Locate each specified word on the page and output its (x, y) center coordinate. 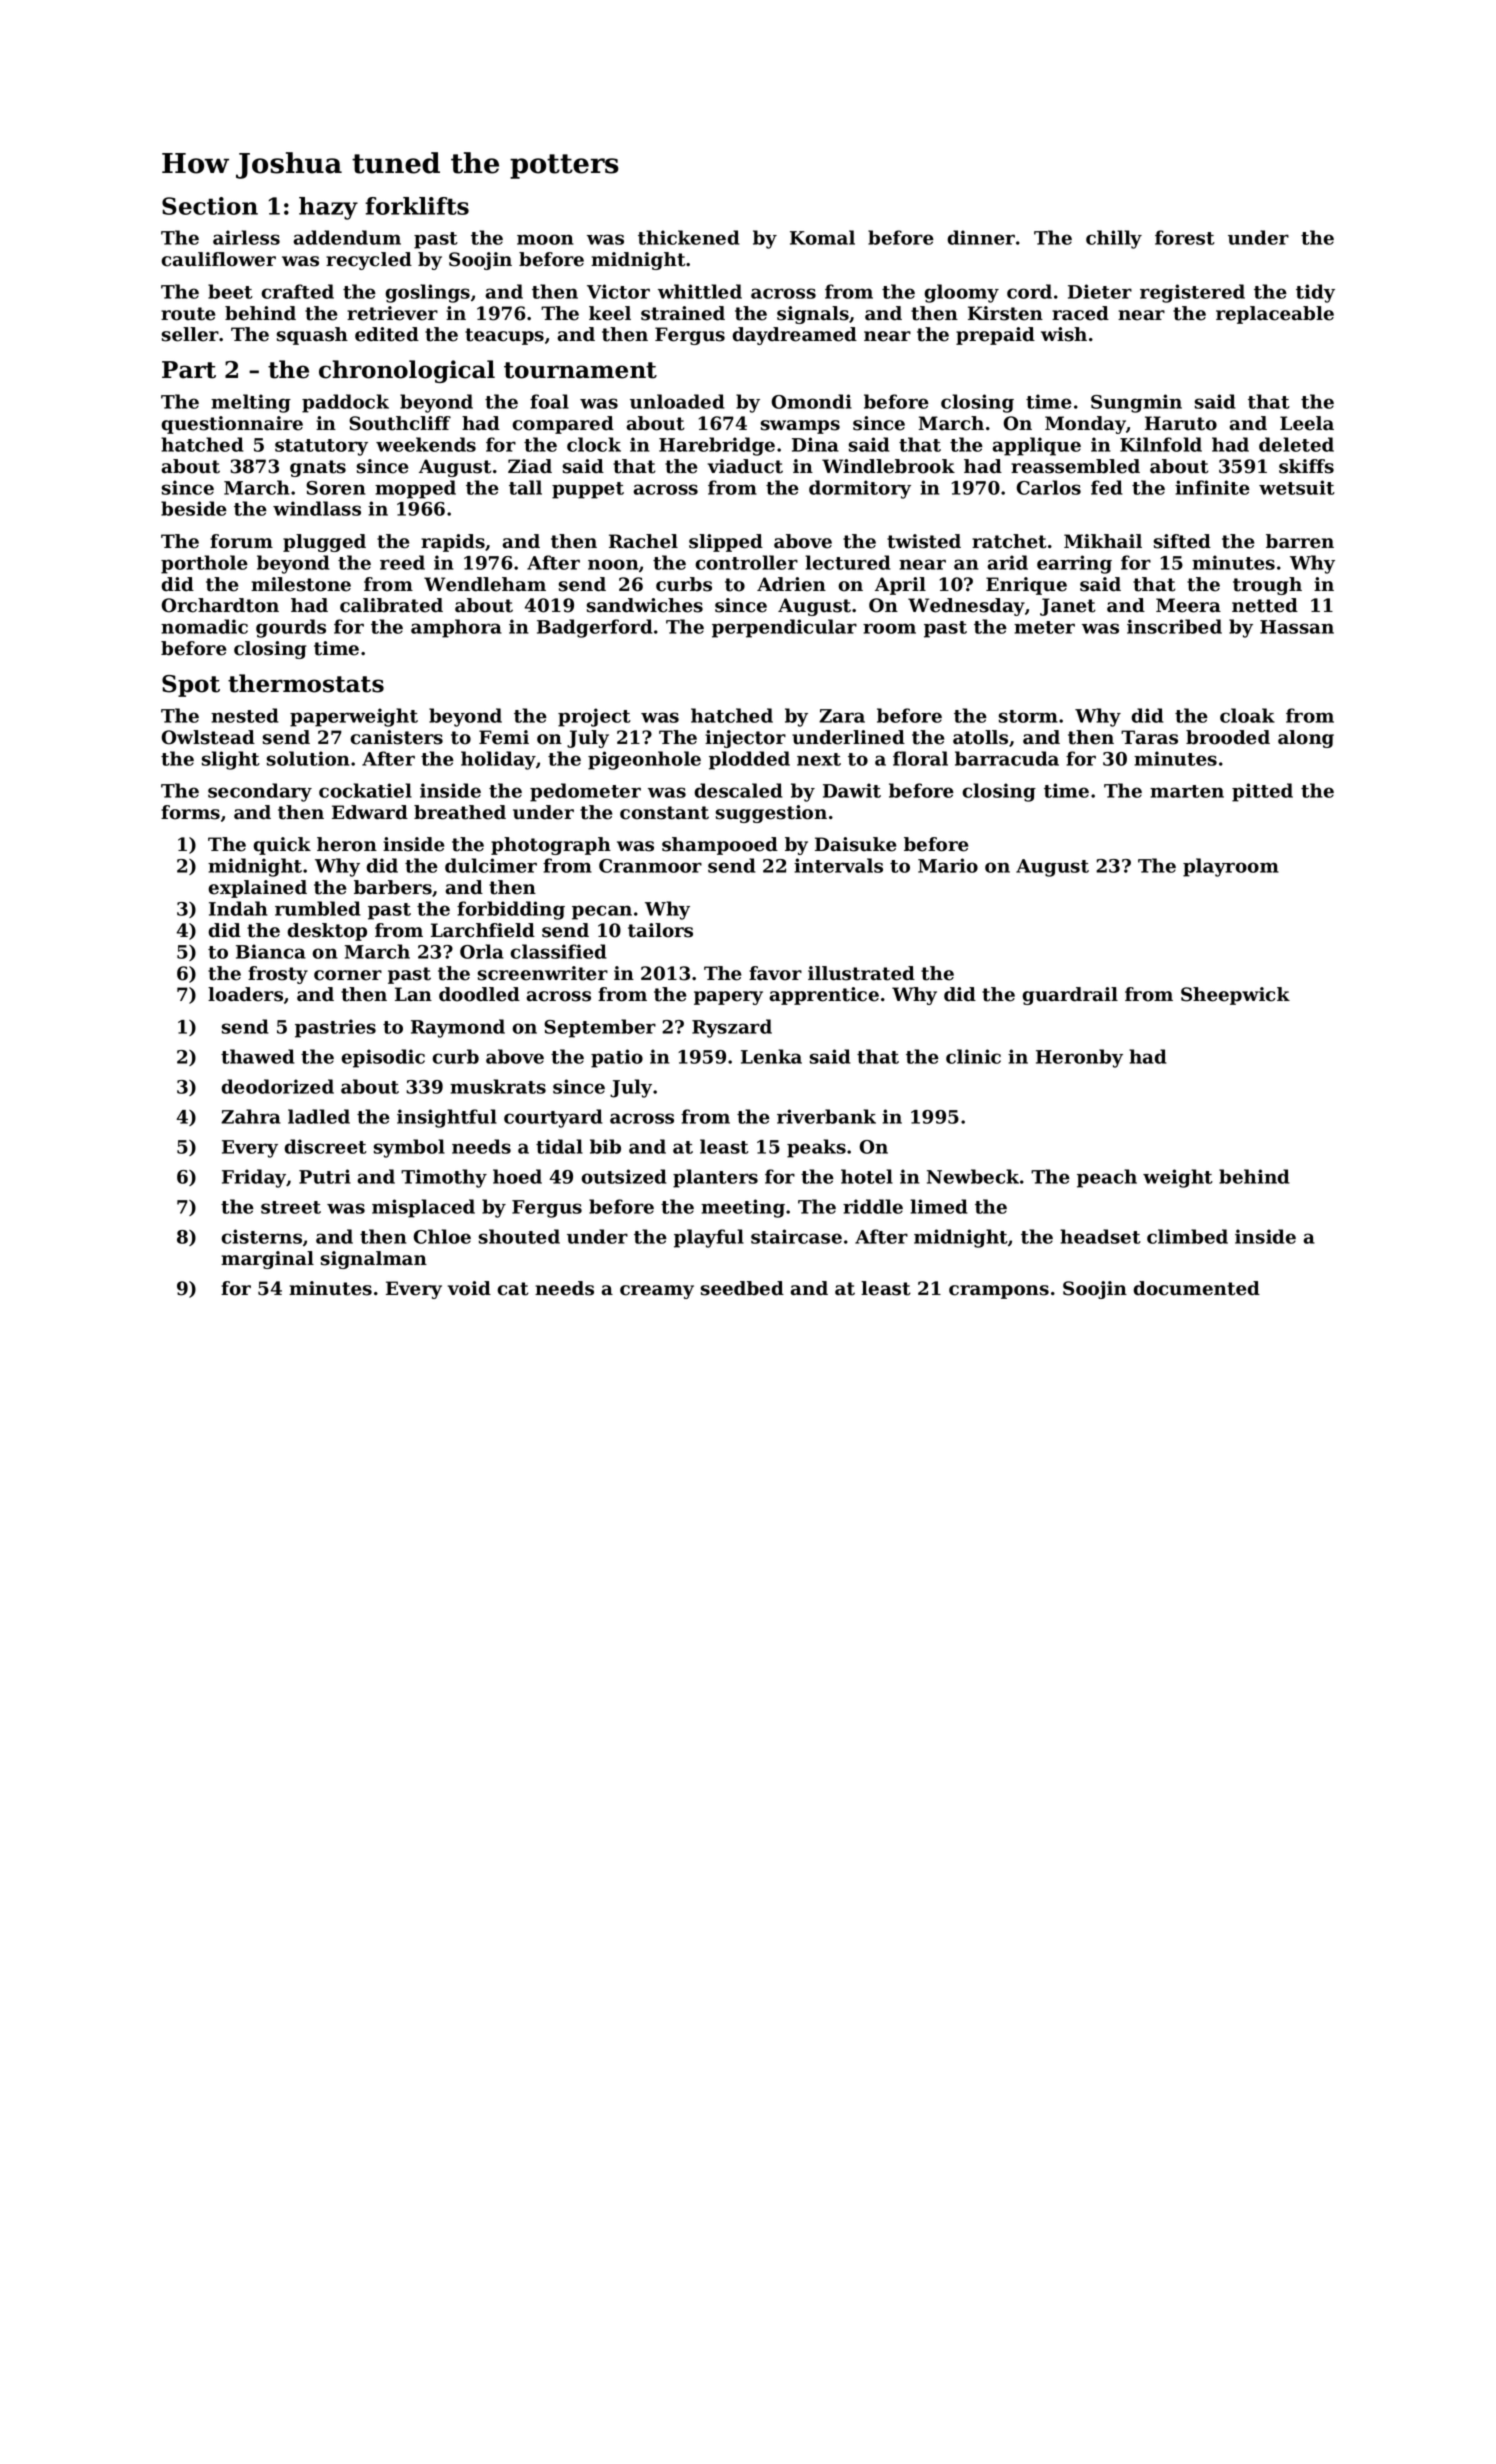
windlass (317, 508)
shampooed (720, 846)
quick (282, 846)
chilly (1114, 239)
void (469, 1288)
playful (709, 1238)
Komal (822, 237)
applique (1036, 446)
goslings (427, 293)
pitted (1262, 792)
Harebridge (717, 446)
